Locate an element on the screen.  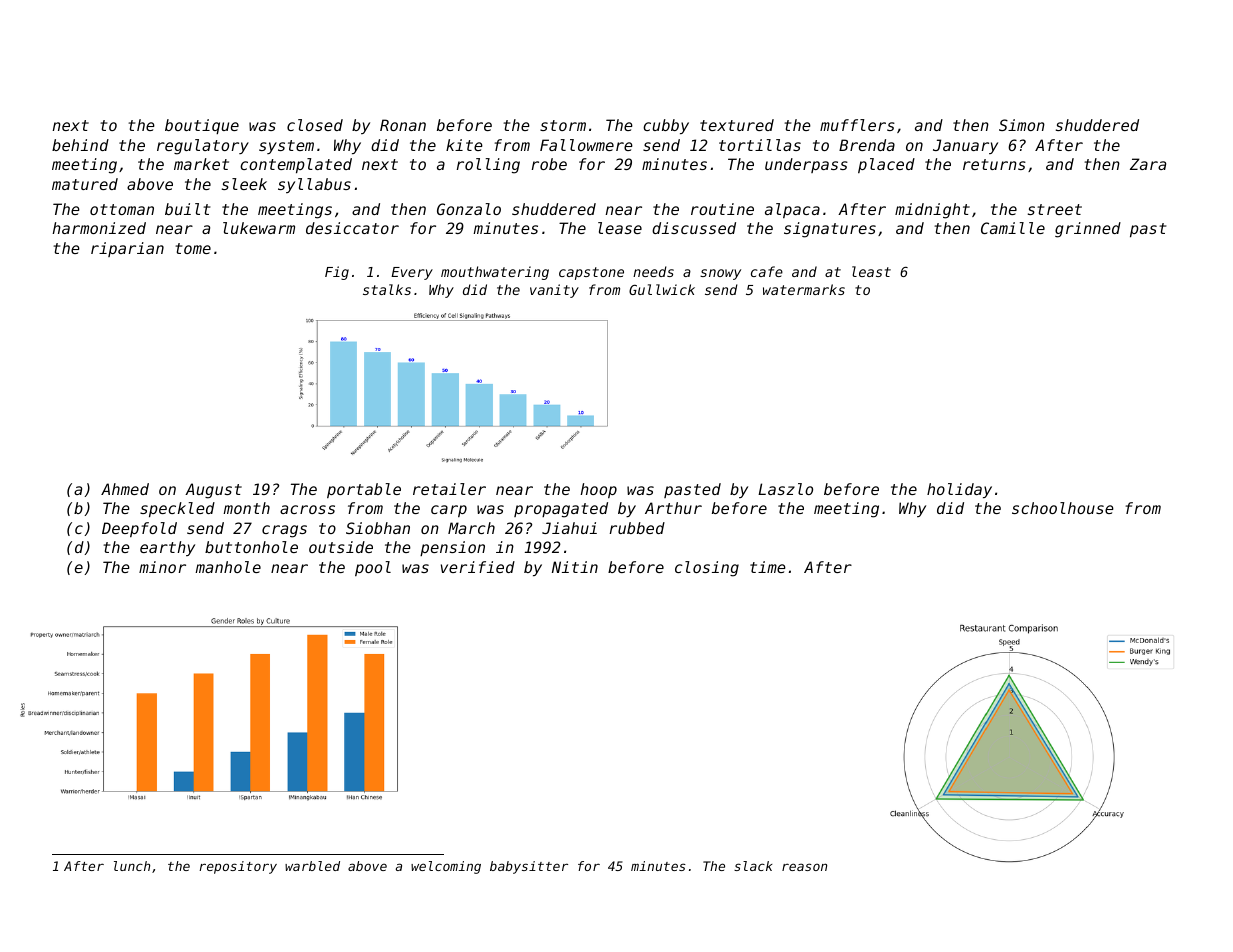
reason is located at coordinates (804, 867).
